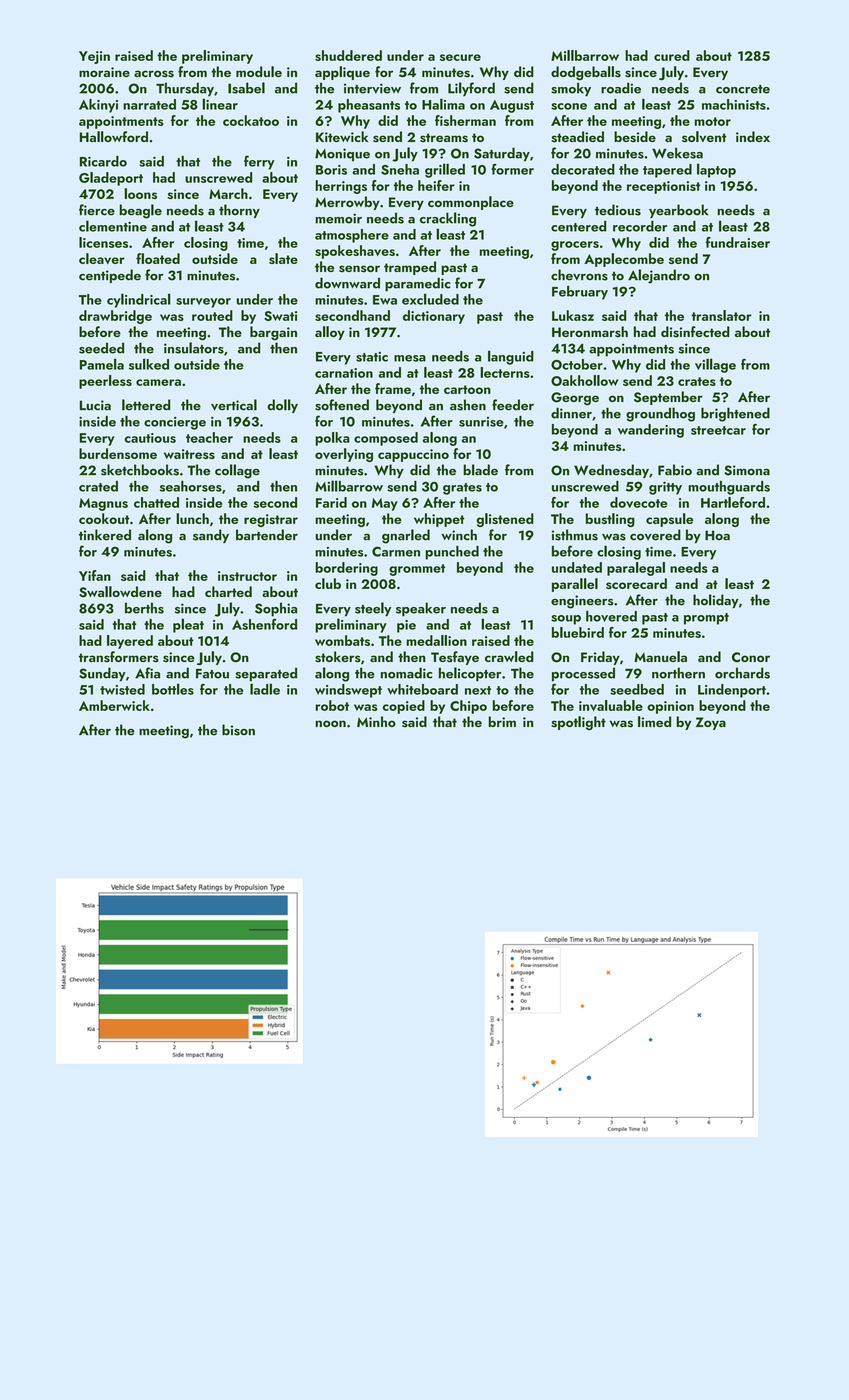  I want to click on paramedic, so click(418, 284).
